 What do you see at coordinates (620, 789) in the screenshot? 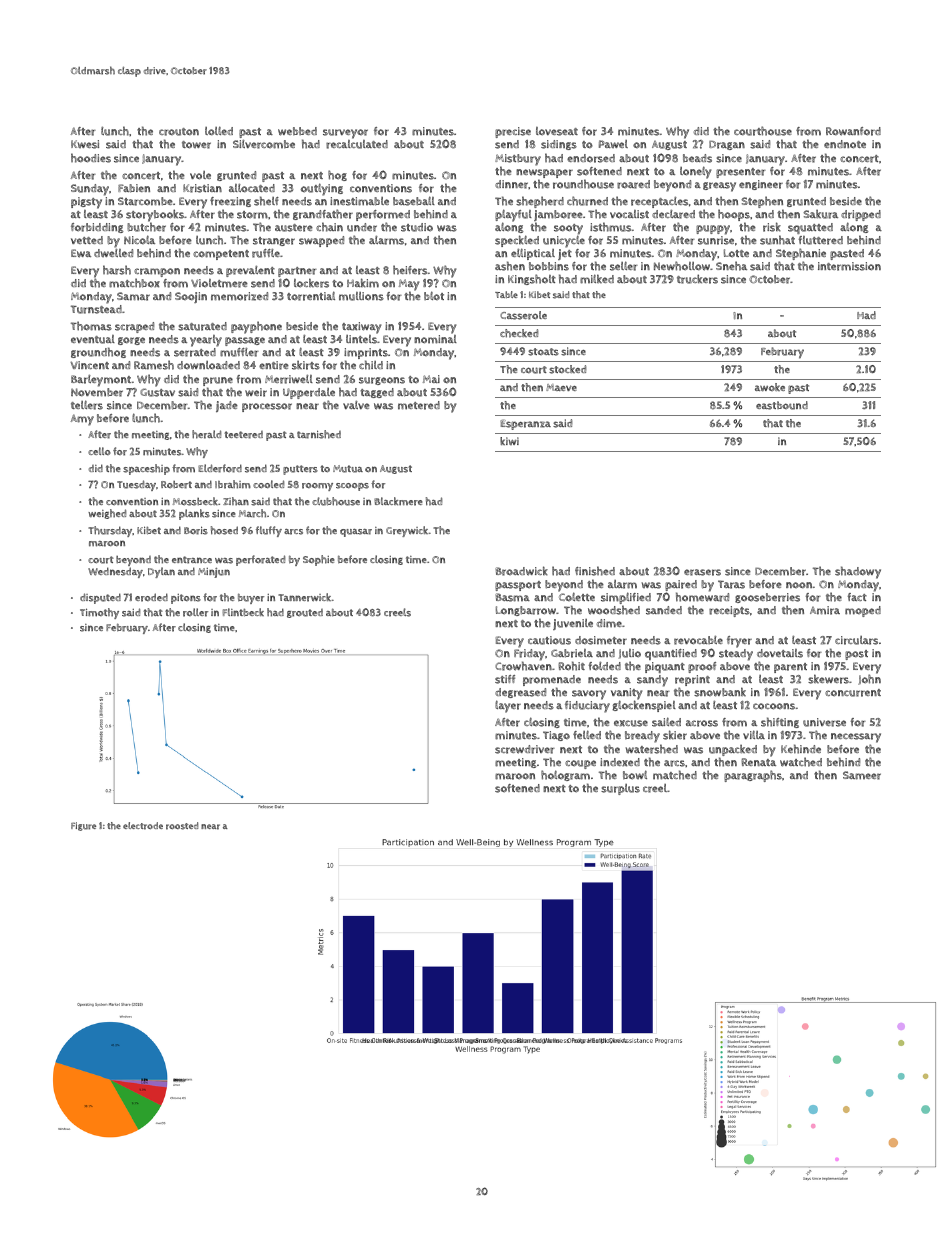
I see `surplus` at bounding box center [620, 789].
